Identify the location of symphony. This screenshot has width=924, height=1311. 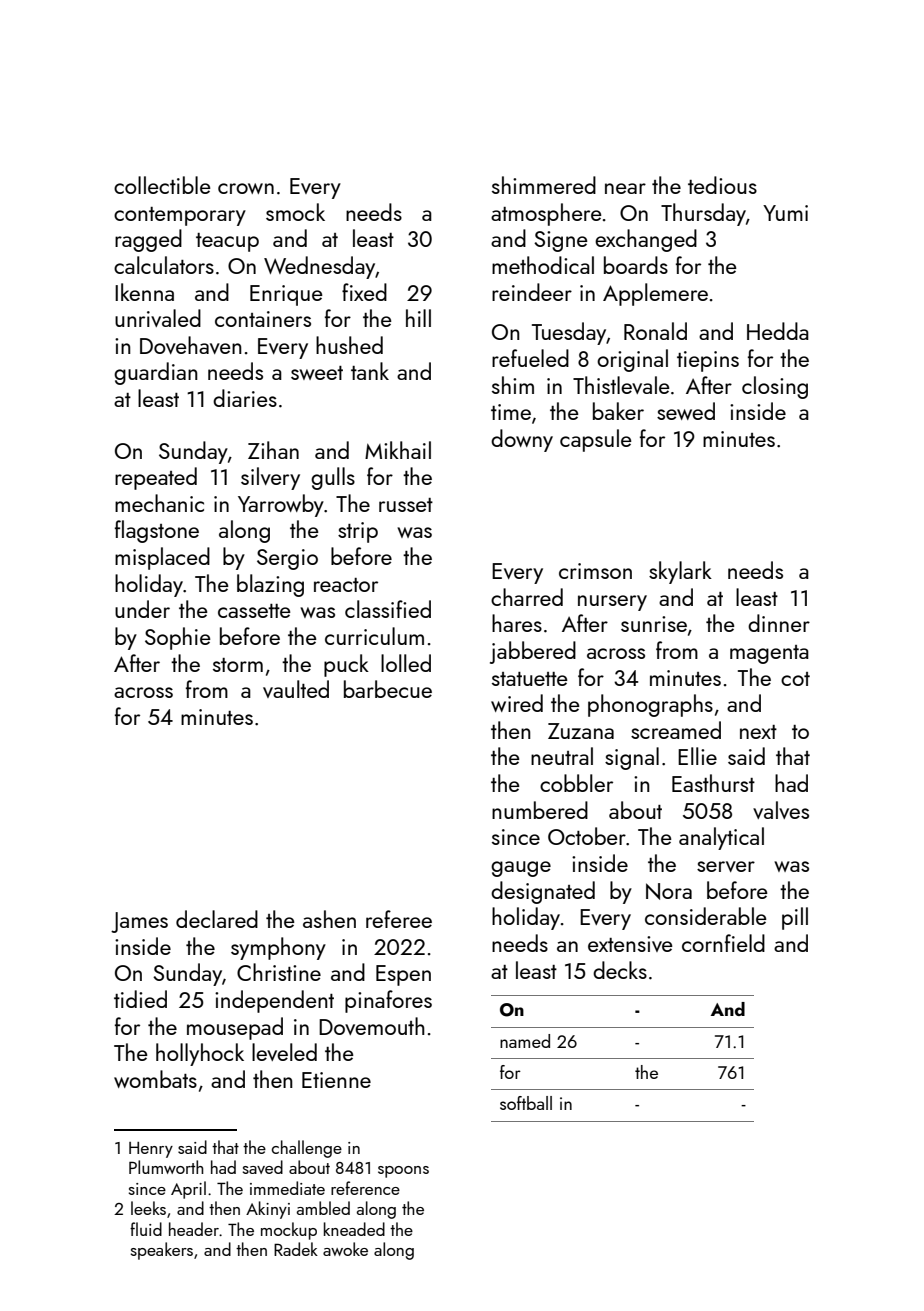
(278, 948).
